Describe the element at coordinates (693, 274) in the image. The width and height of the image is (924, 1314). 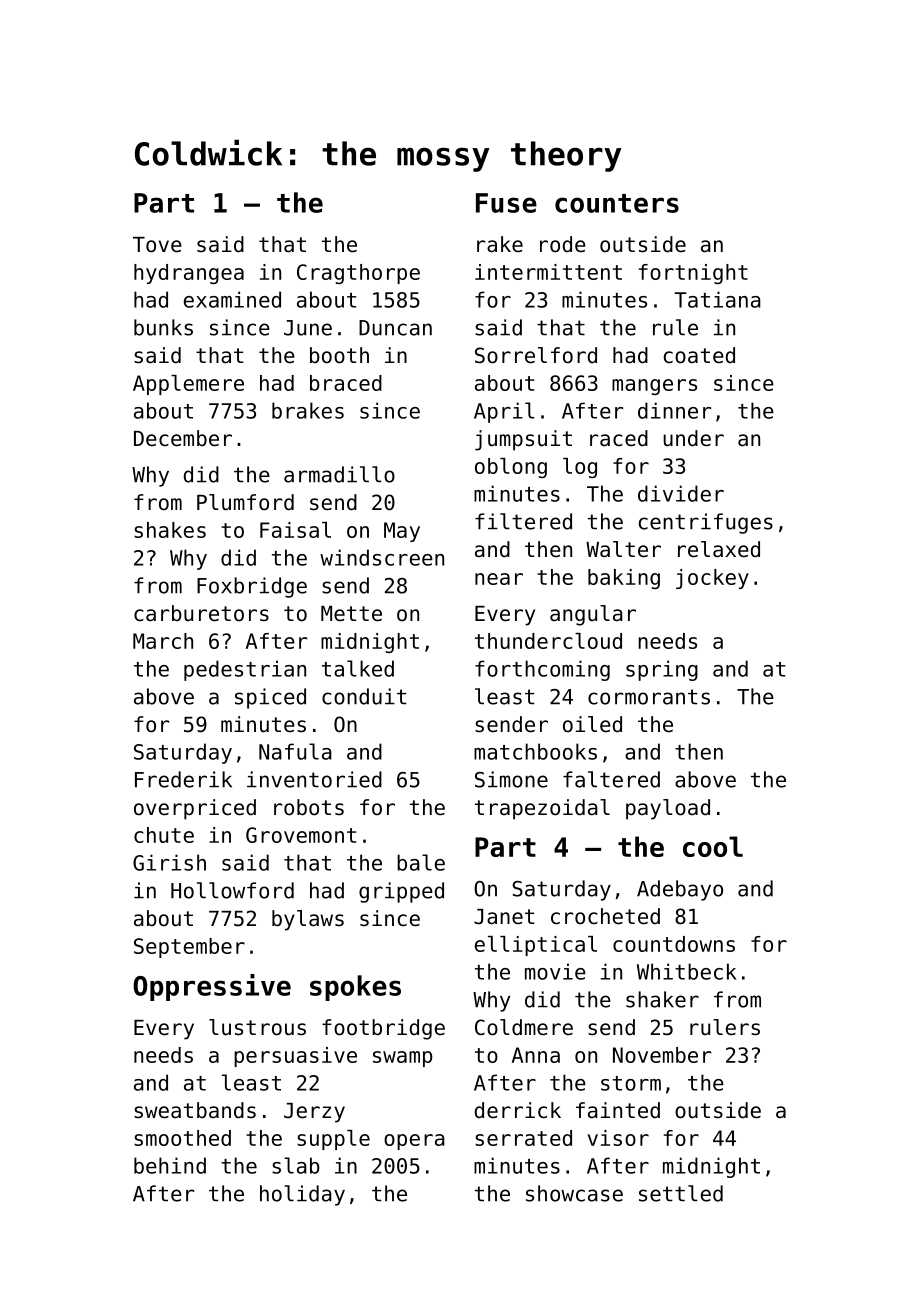
I see `fortnight` at that location.
